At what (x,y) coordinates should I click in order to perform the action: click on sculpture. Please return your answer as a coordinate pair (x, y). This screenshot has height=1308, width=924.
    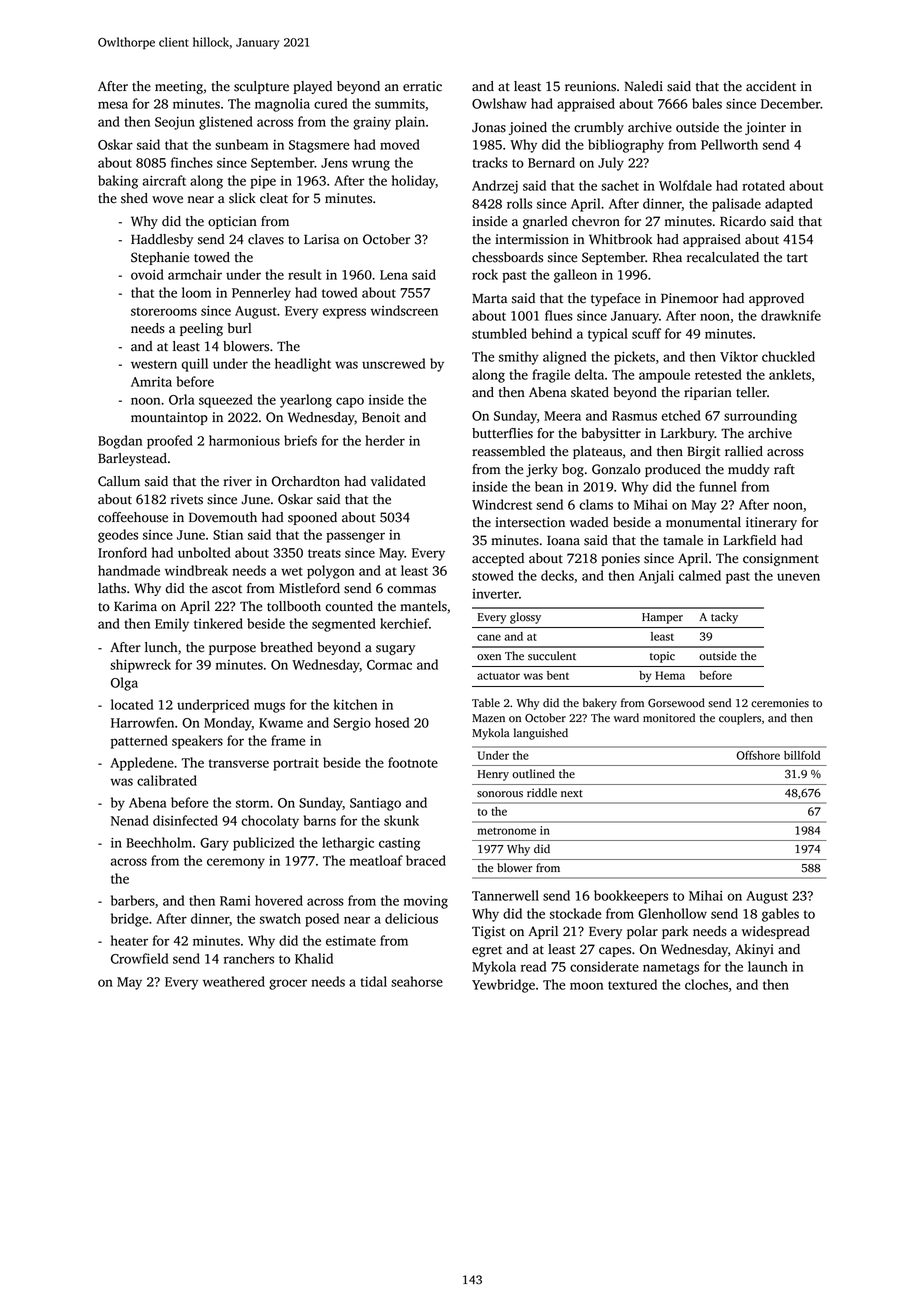
    Looking at the image, I should click on (261, 87).
